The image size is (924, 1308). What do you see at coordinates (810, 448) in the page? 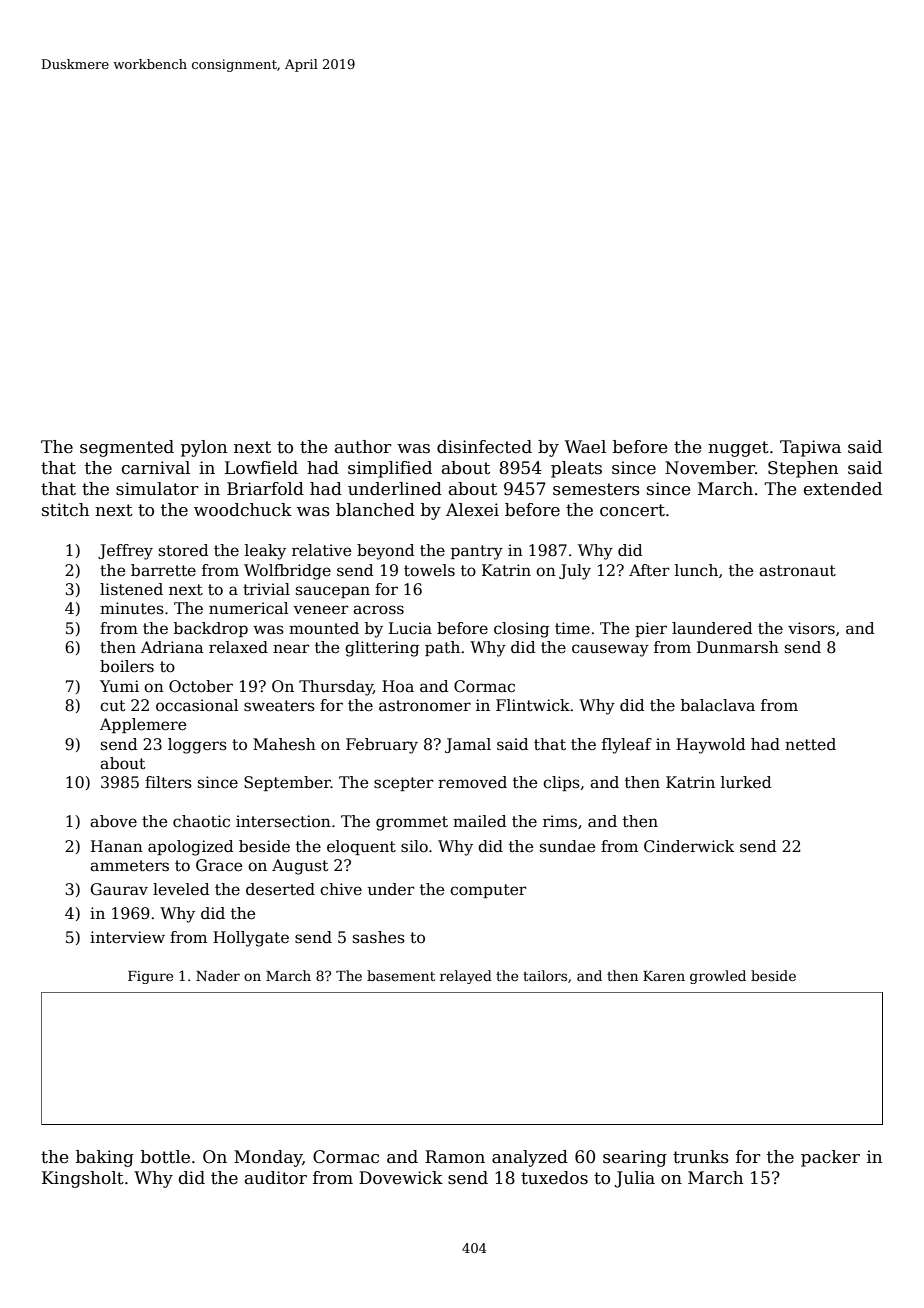
I see `Tapiwa` at bounding box center [810, 448].
